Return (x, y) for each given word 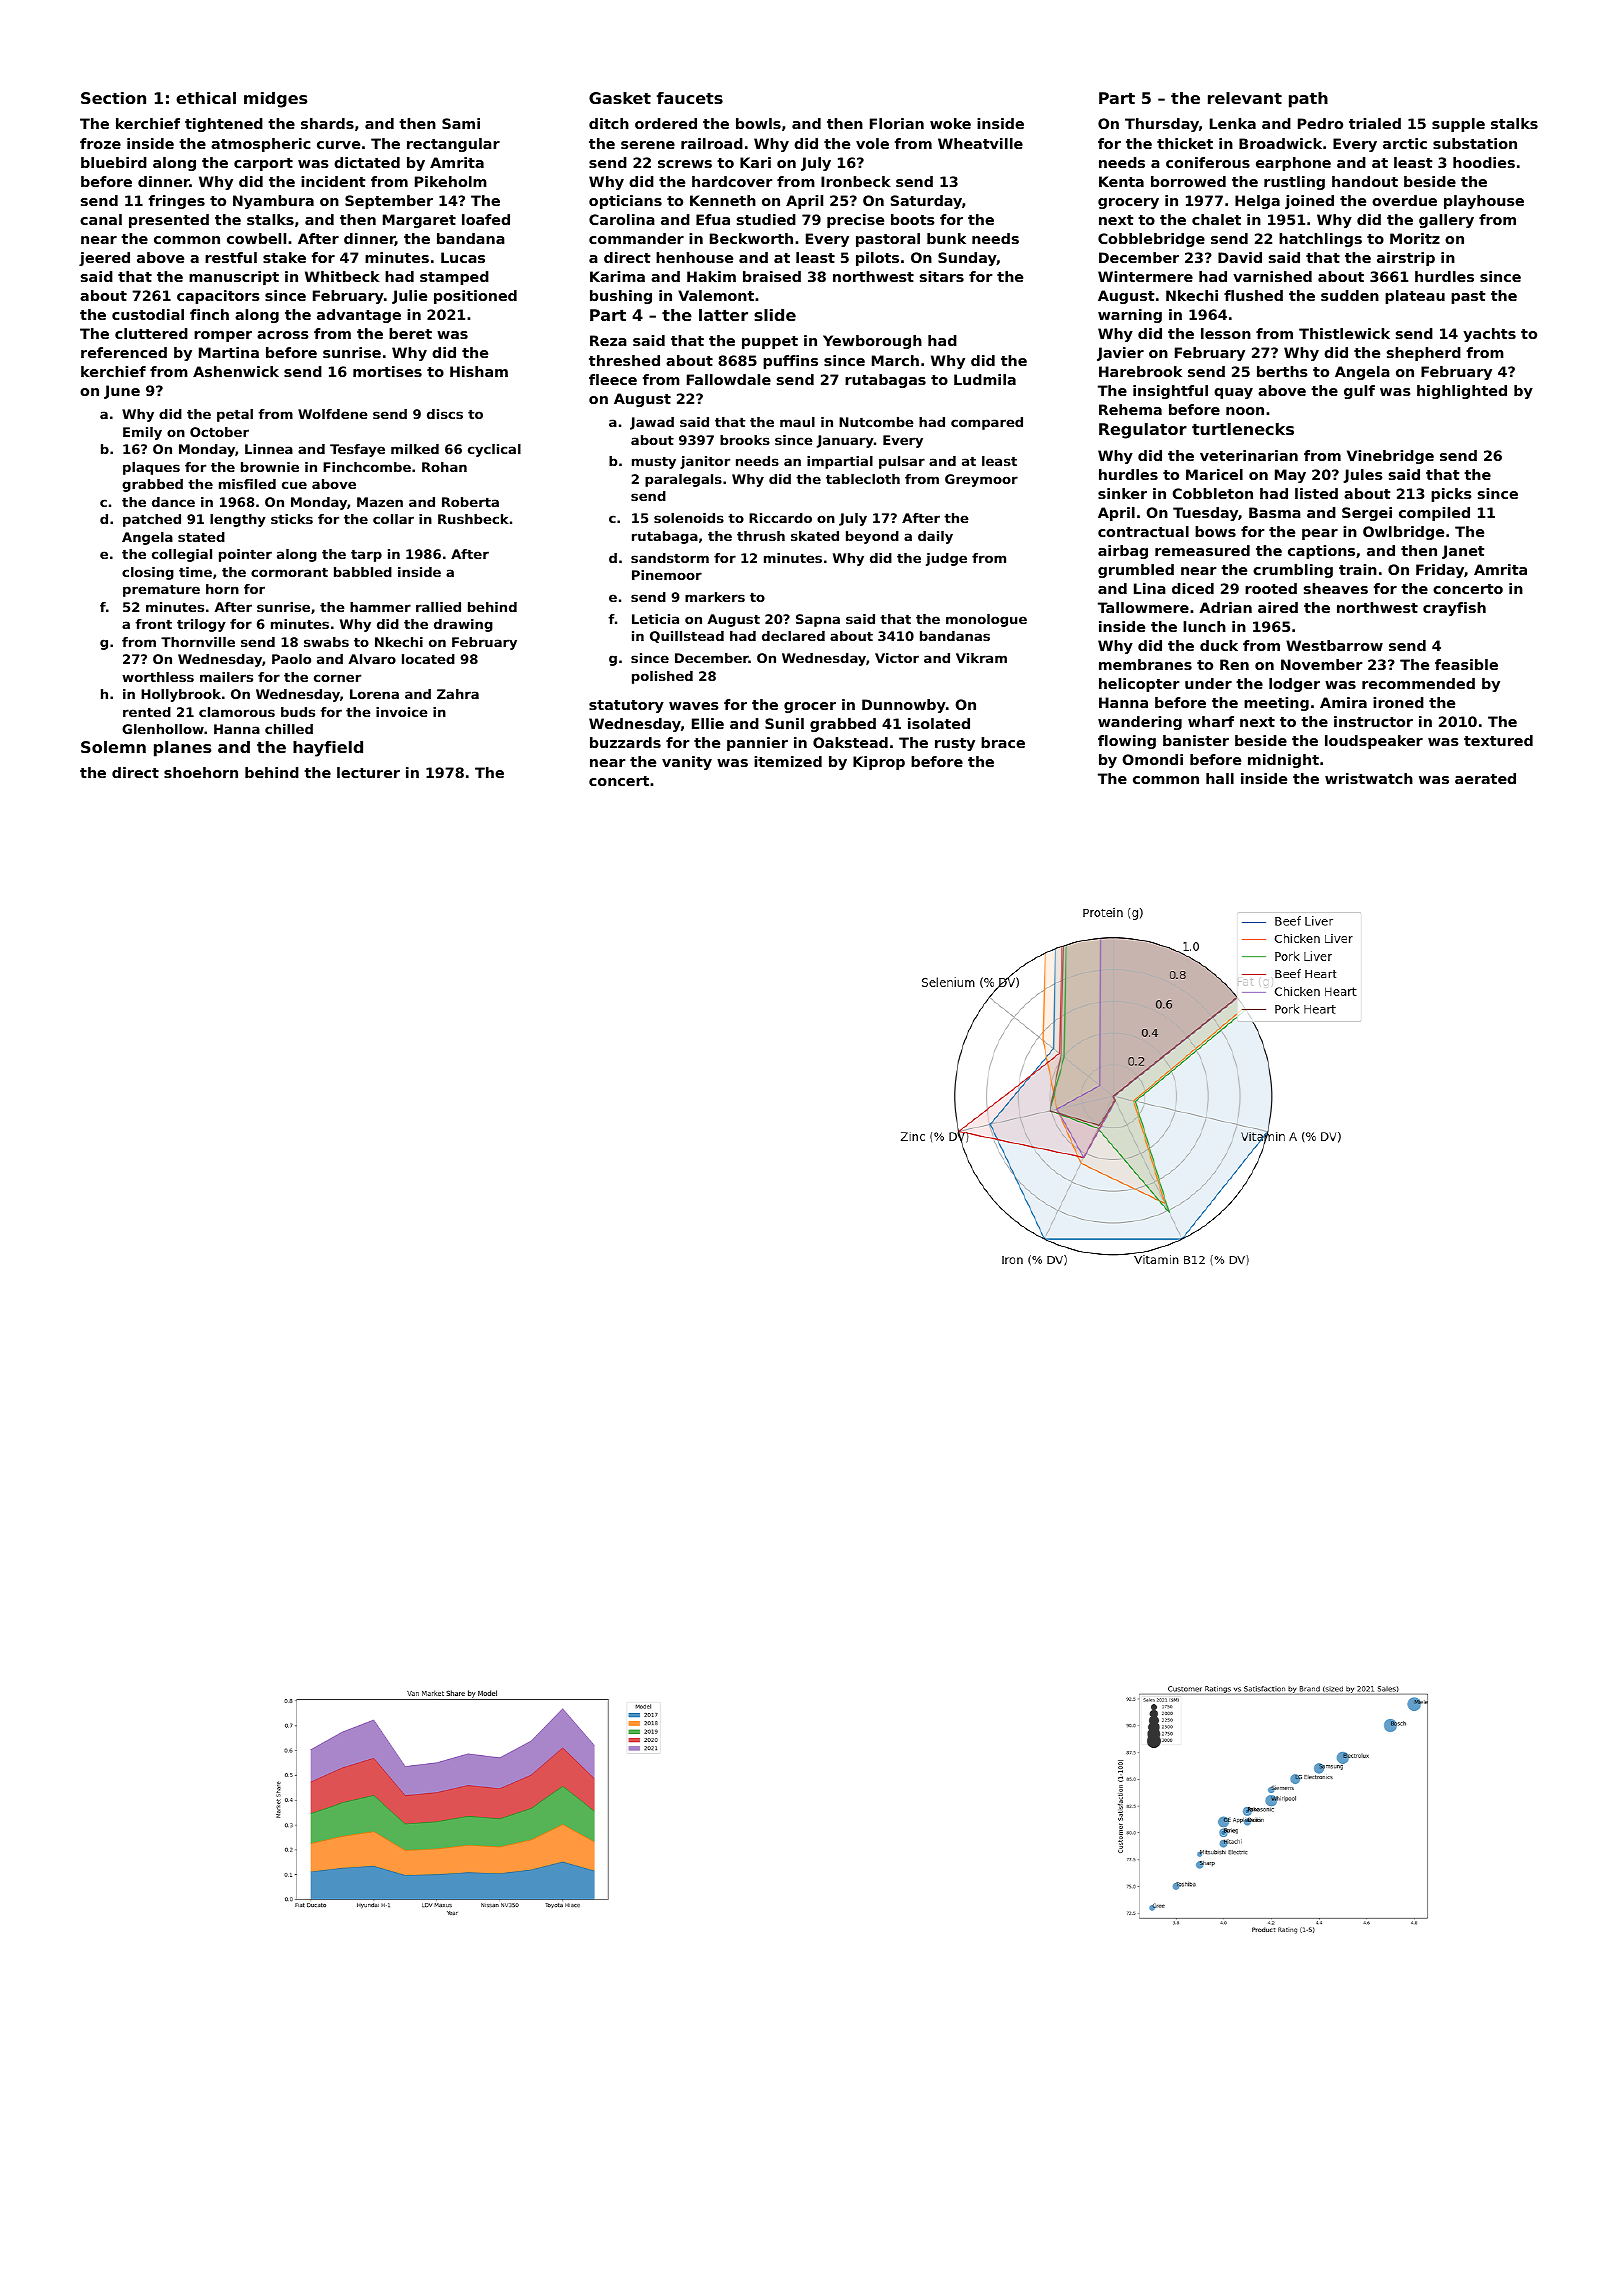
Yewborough (872, 342)
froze (100, 143)
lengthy (238, 520)
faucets (690, 98)
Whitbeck (342, 276)
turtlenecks (1243, 429)
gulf (1359, 392)
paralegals (683, 480)
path (1308, 100)
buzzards (625, 742)
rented (147, 712)
